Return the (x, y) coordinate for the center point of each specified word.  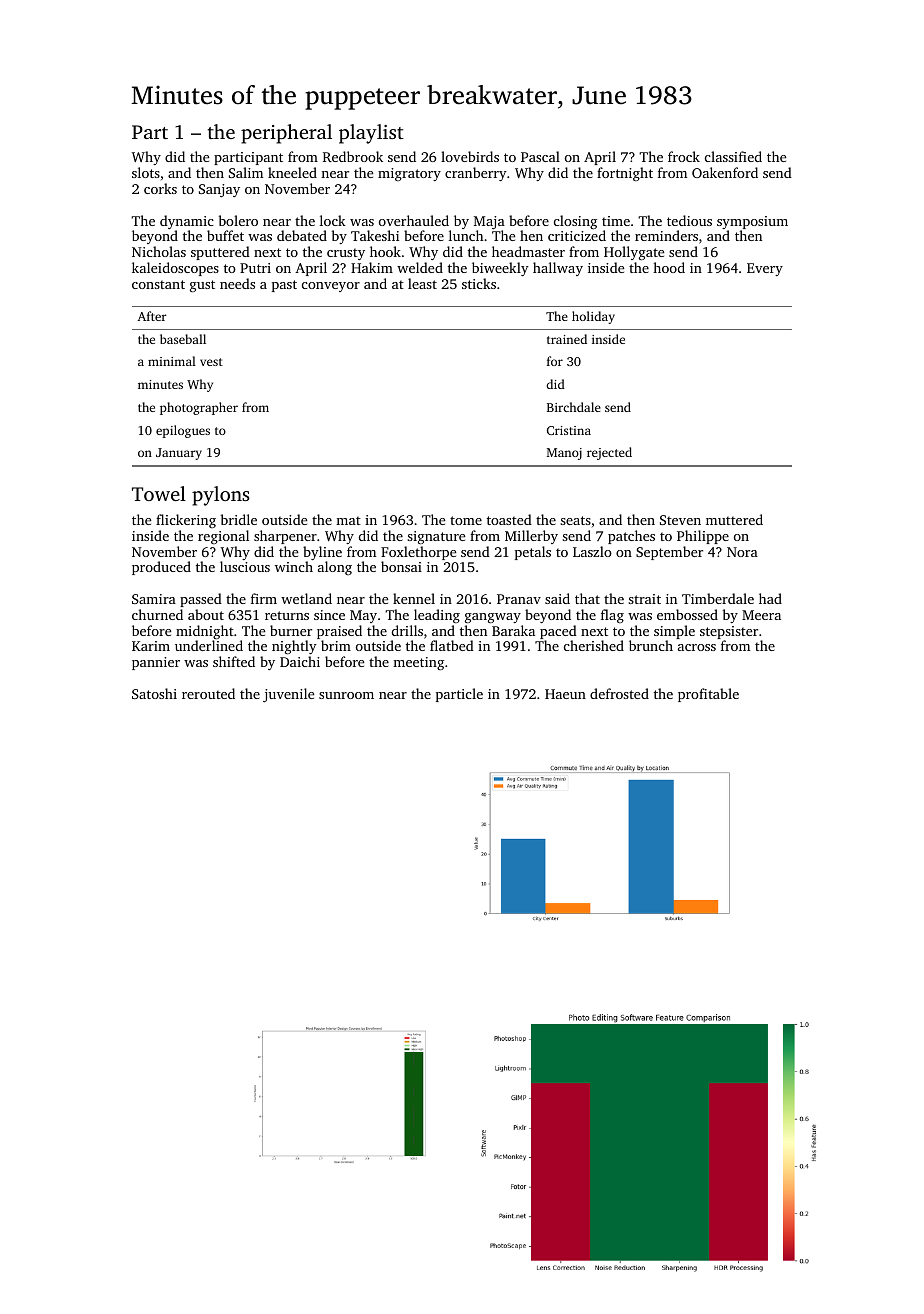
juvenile (288, 695)
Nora (742, 552)
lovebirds (470, 156)
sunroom (346, 695)
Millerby (531, 537)
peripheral (286, 134)
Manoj (564, 454)
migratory (409, 174)
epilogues (183, 431)
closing (575, 222)
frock (684, 156)
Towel (159, 493)
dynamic (187, 222)
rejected (609, 453)
